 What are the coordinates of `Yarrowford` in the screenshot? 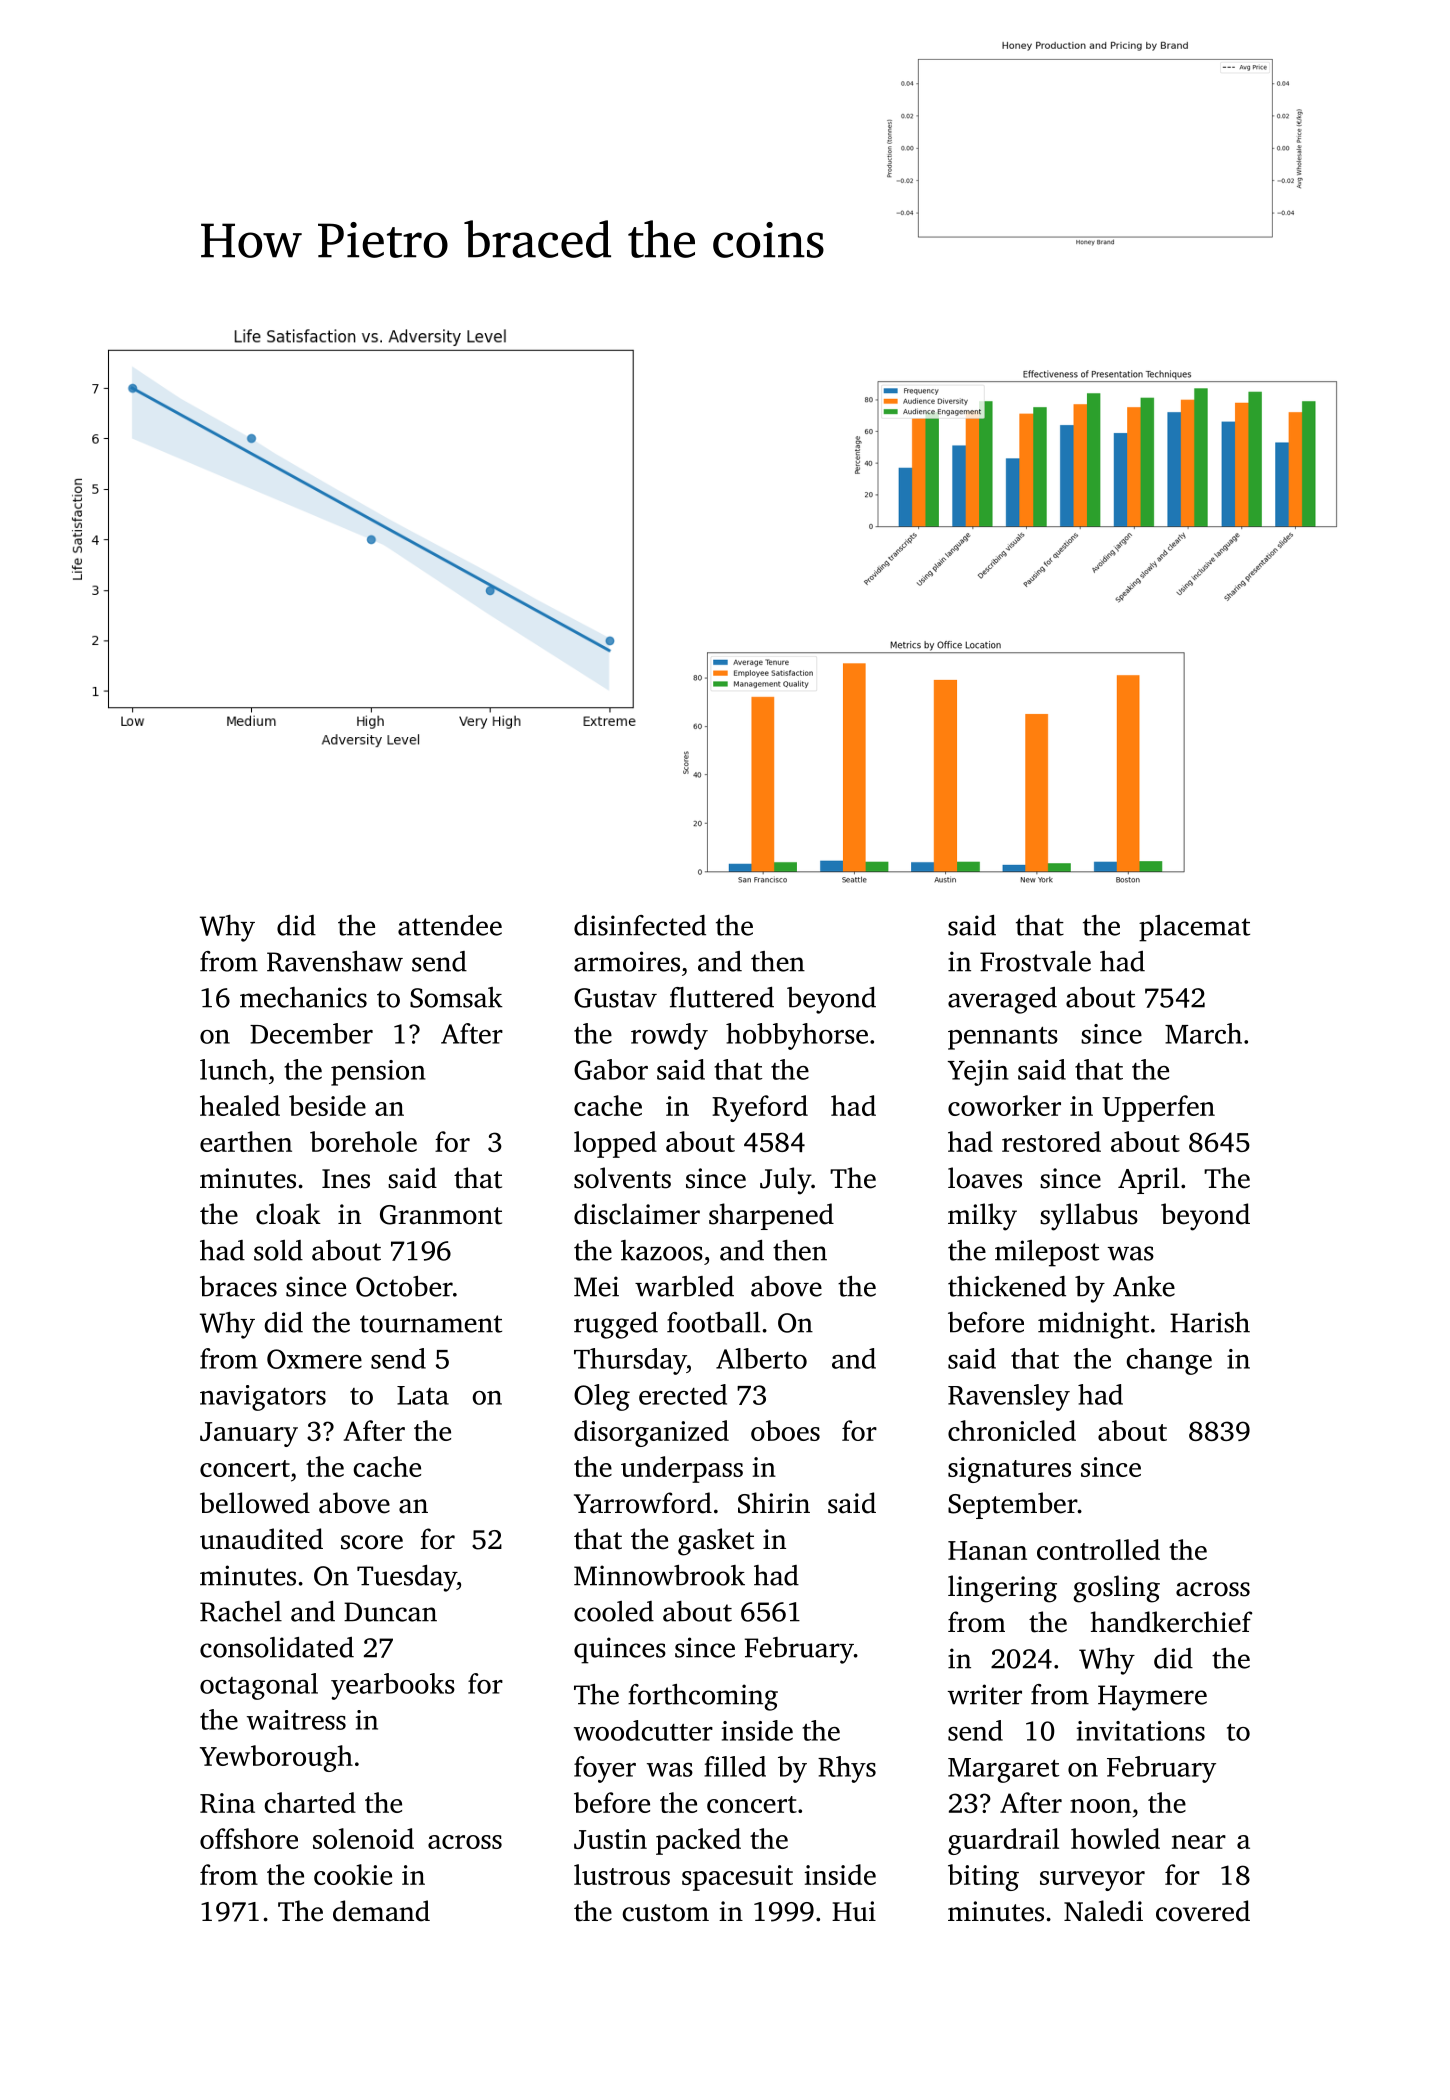 It's located at (643, 1503).
